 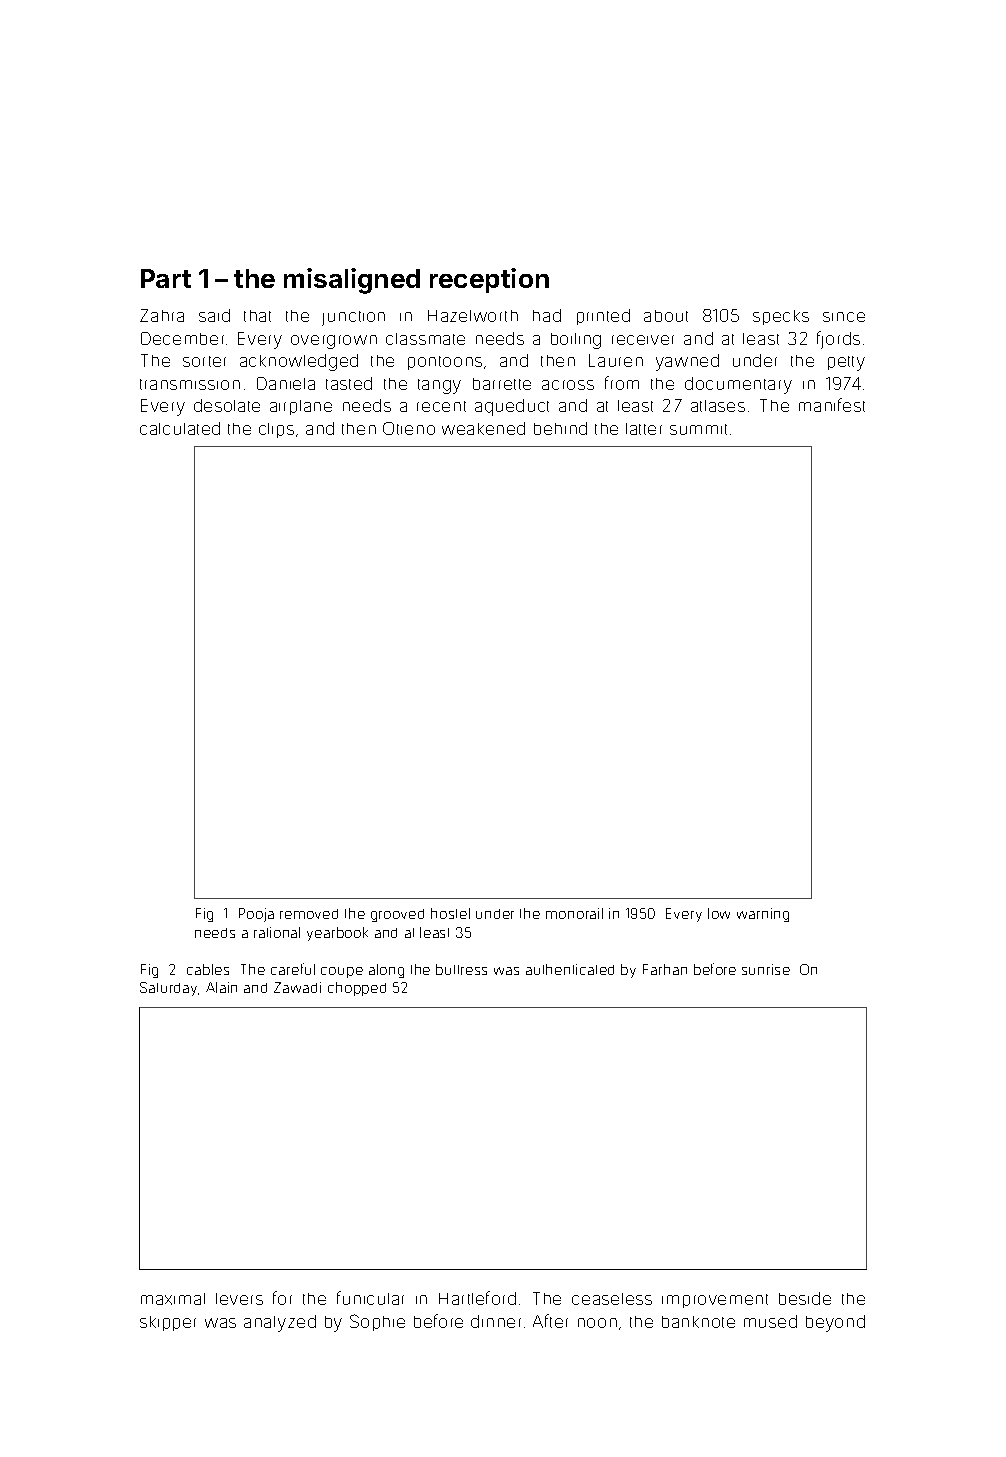 What do you see at coordinates (309, 914) in the screenshot?
I see `removed` at bounding box center [309, 914].
